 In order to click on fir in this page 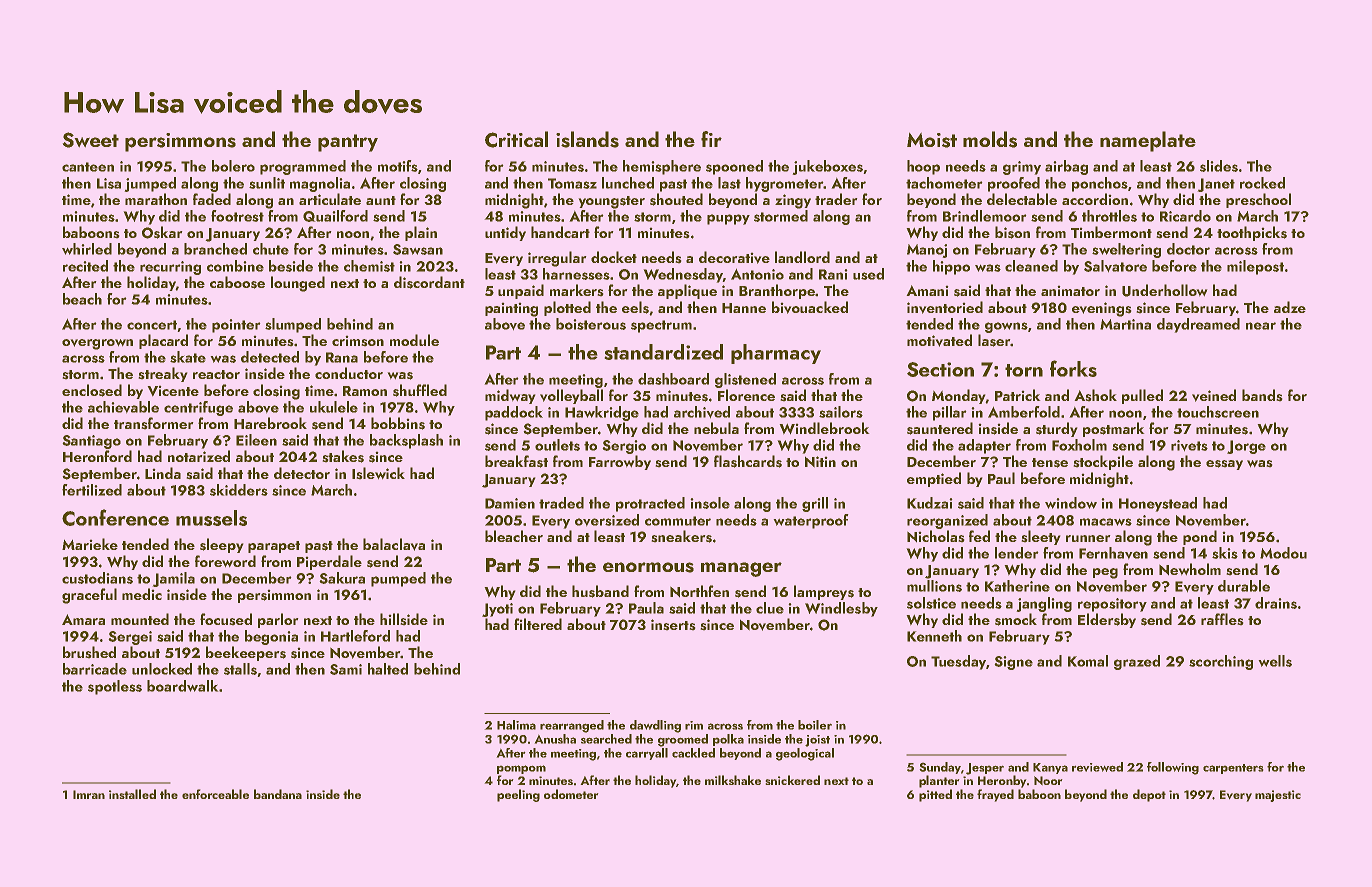, I will do `click(711, 139)`.
